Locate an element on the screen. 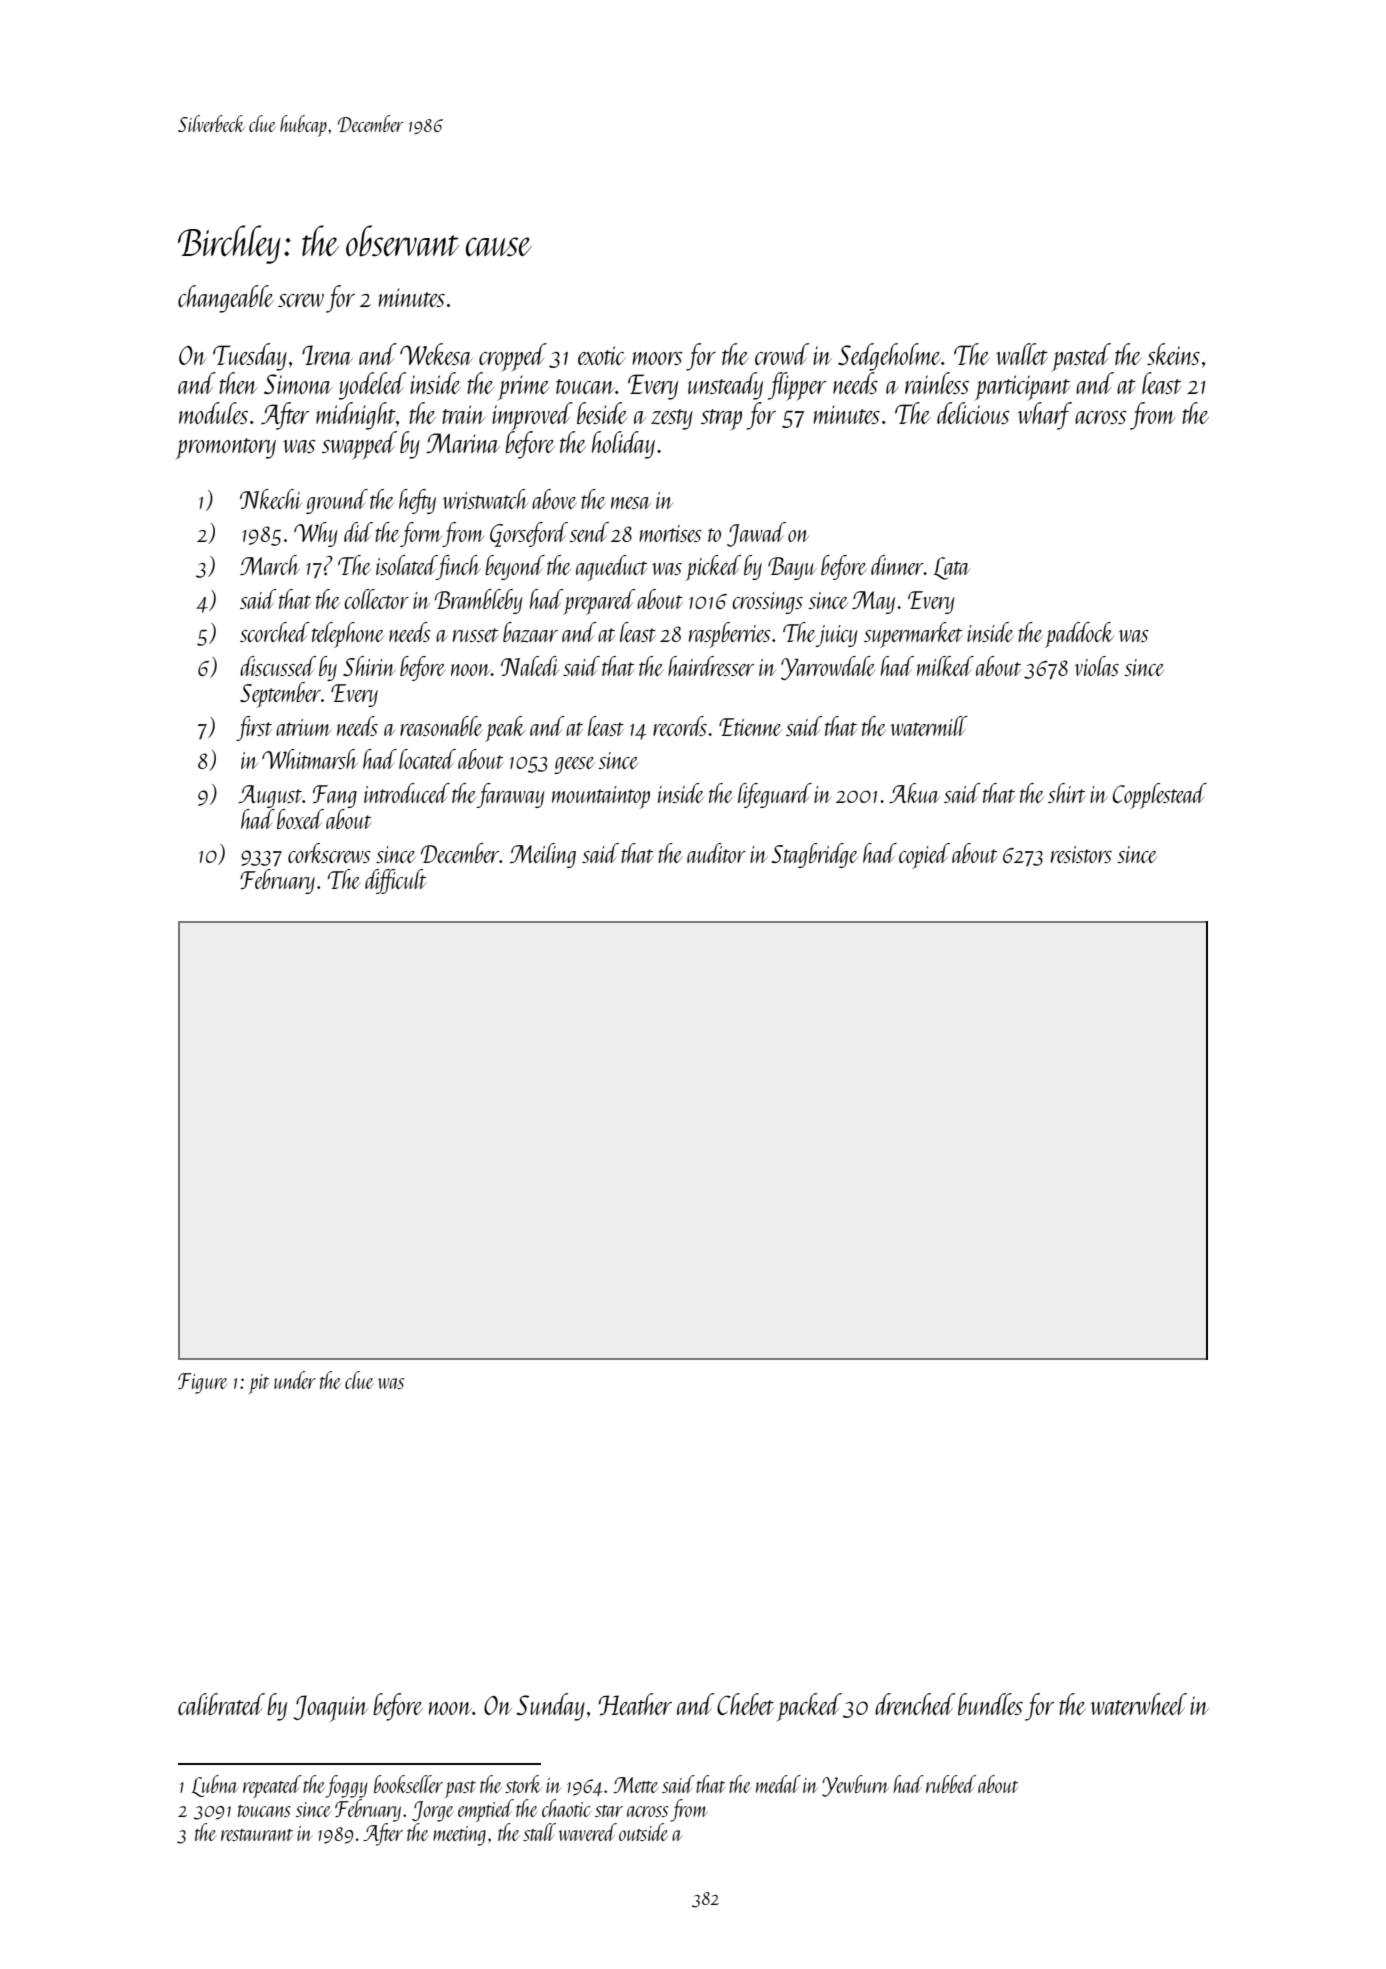  prime is located at coordinates (523, 388).
